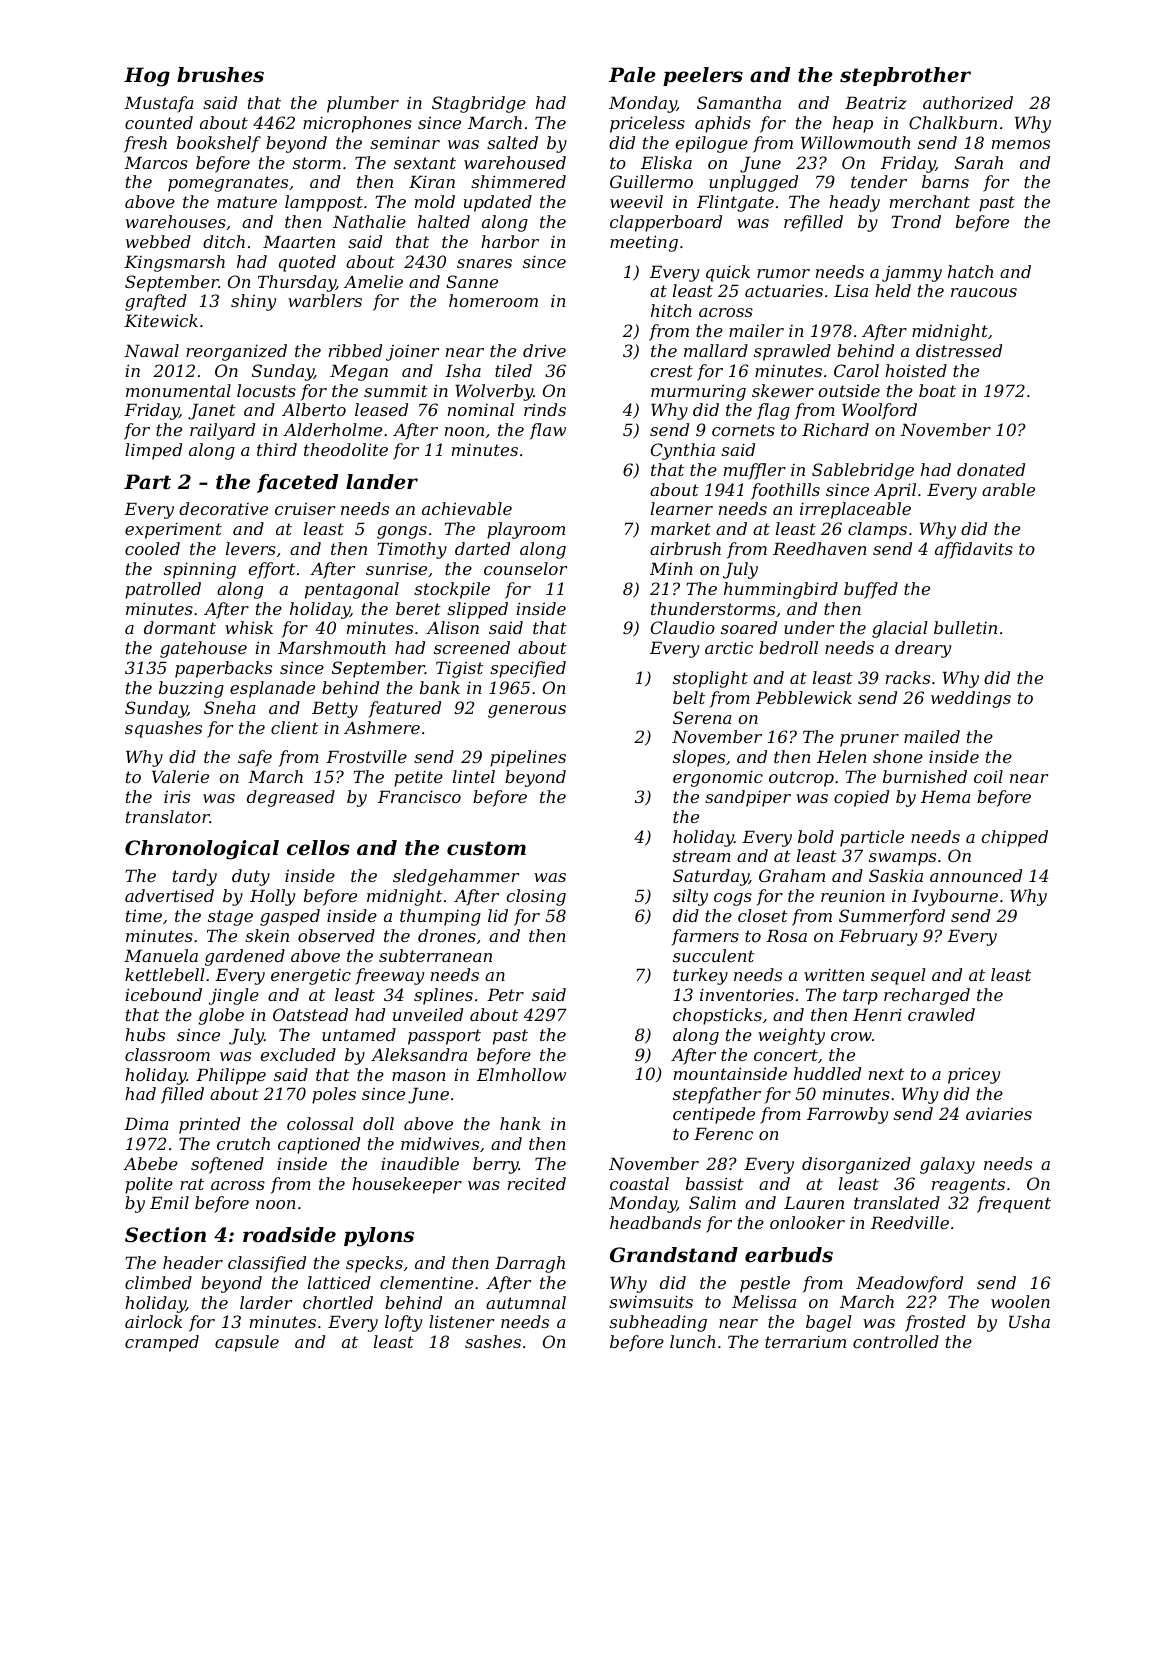 The height and width of the screenshot is (1664, 1176). What do you see at coordinates (984, 292) in the screenshot?
I see `raucous` at bounding box center [984, 292].
